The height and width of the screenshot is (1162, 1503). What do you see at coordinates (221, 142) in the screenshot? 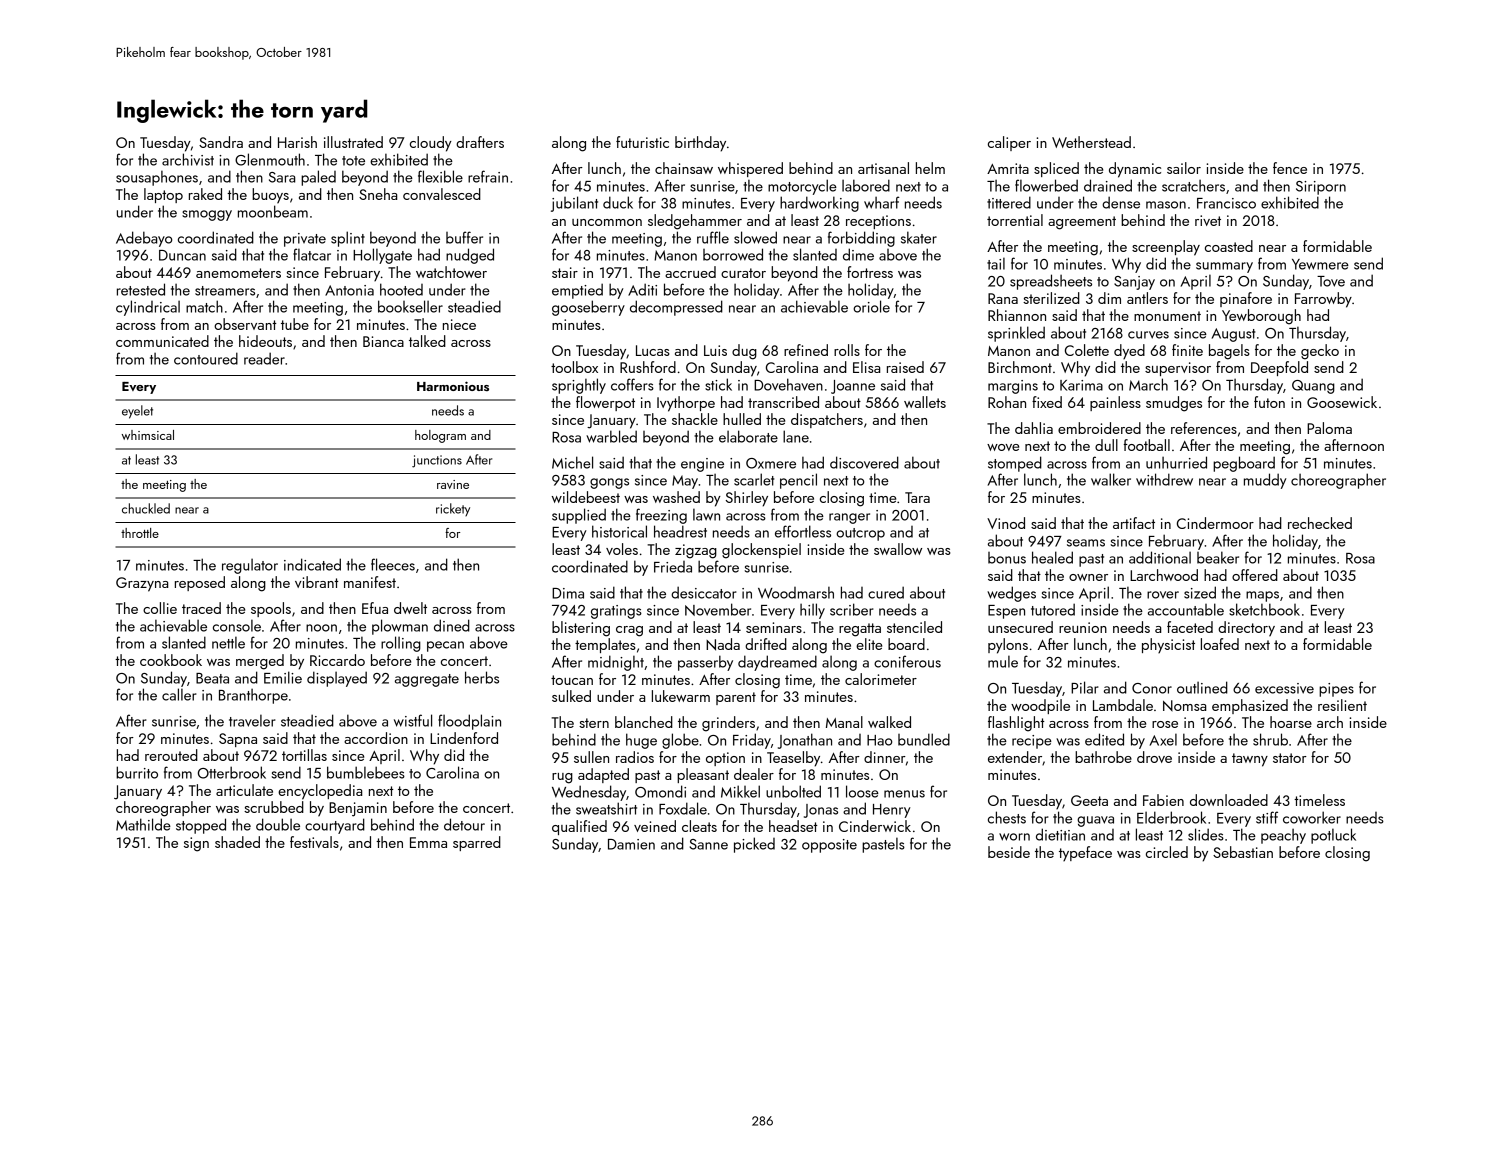
I see `Sandra` at bounding box center [221, 142].
